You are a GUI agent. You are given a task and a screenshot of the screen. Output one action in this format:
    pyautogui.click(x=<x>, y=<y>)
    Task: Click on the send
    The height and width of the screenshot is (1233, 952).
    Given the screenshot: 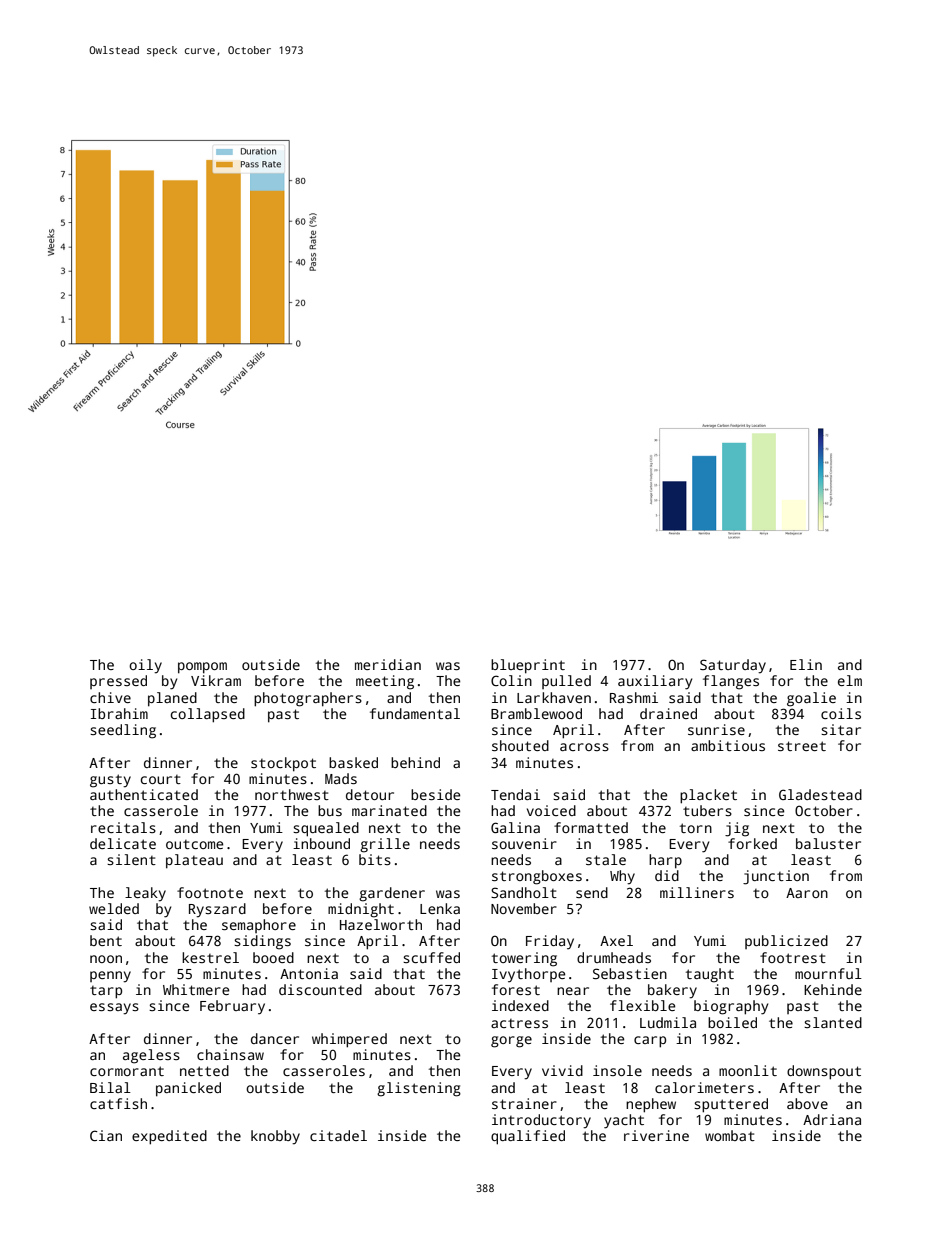 What is the action you would take?
    pyautogui.click(x=592, y=892)
